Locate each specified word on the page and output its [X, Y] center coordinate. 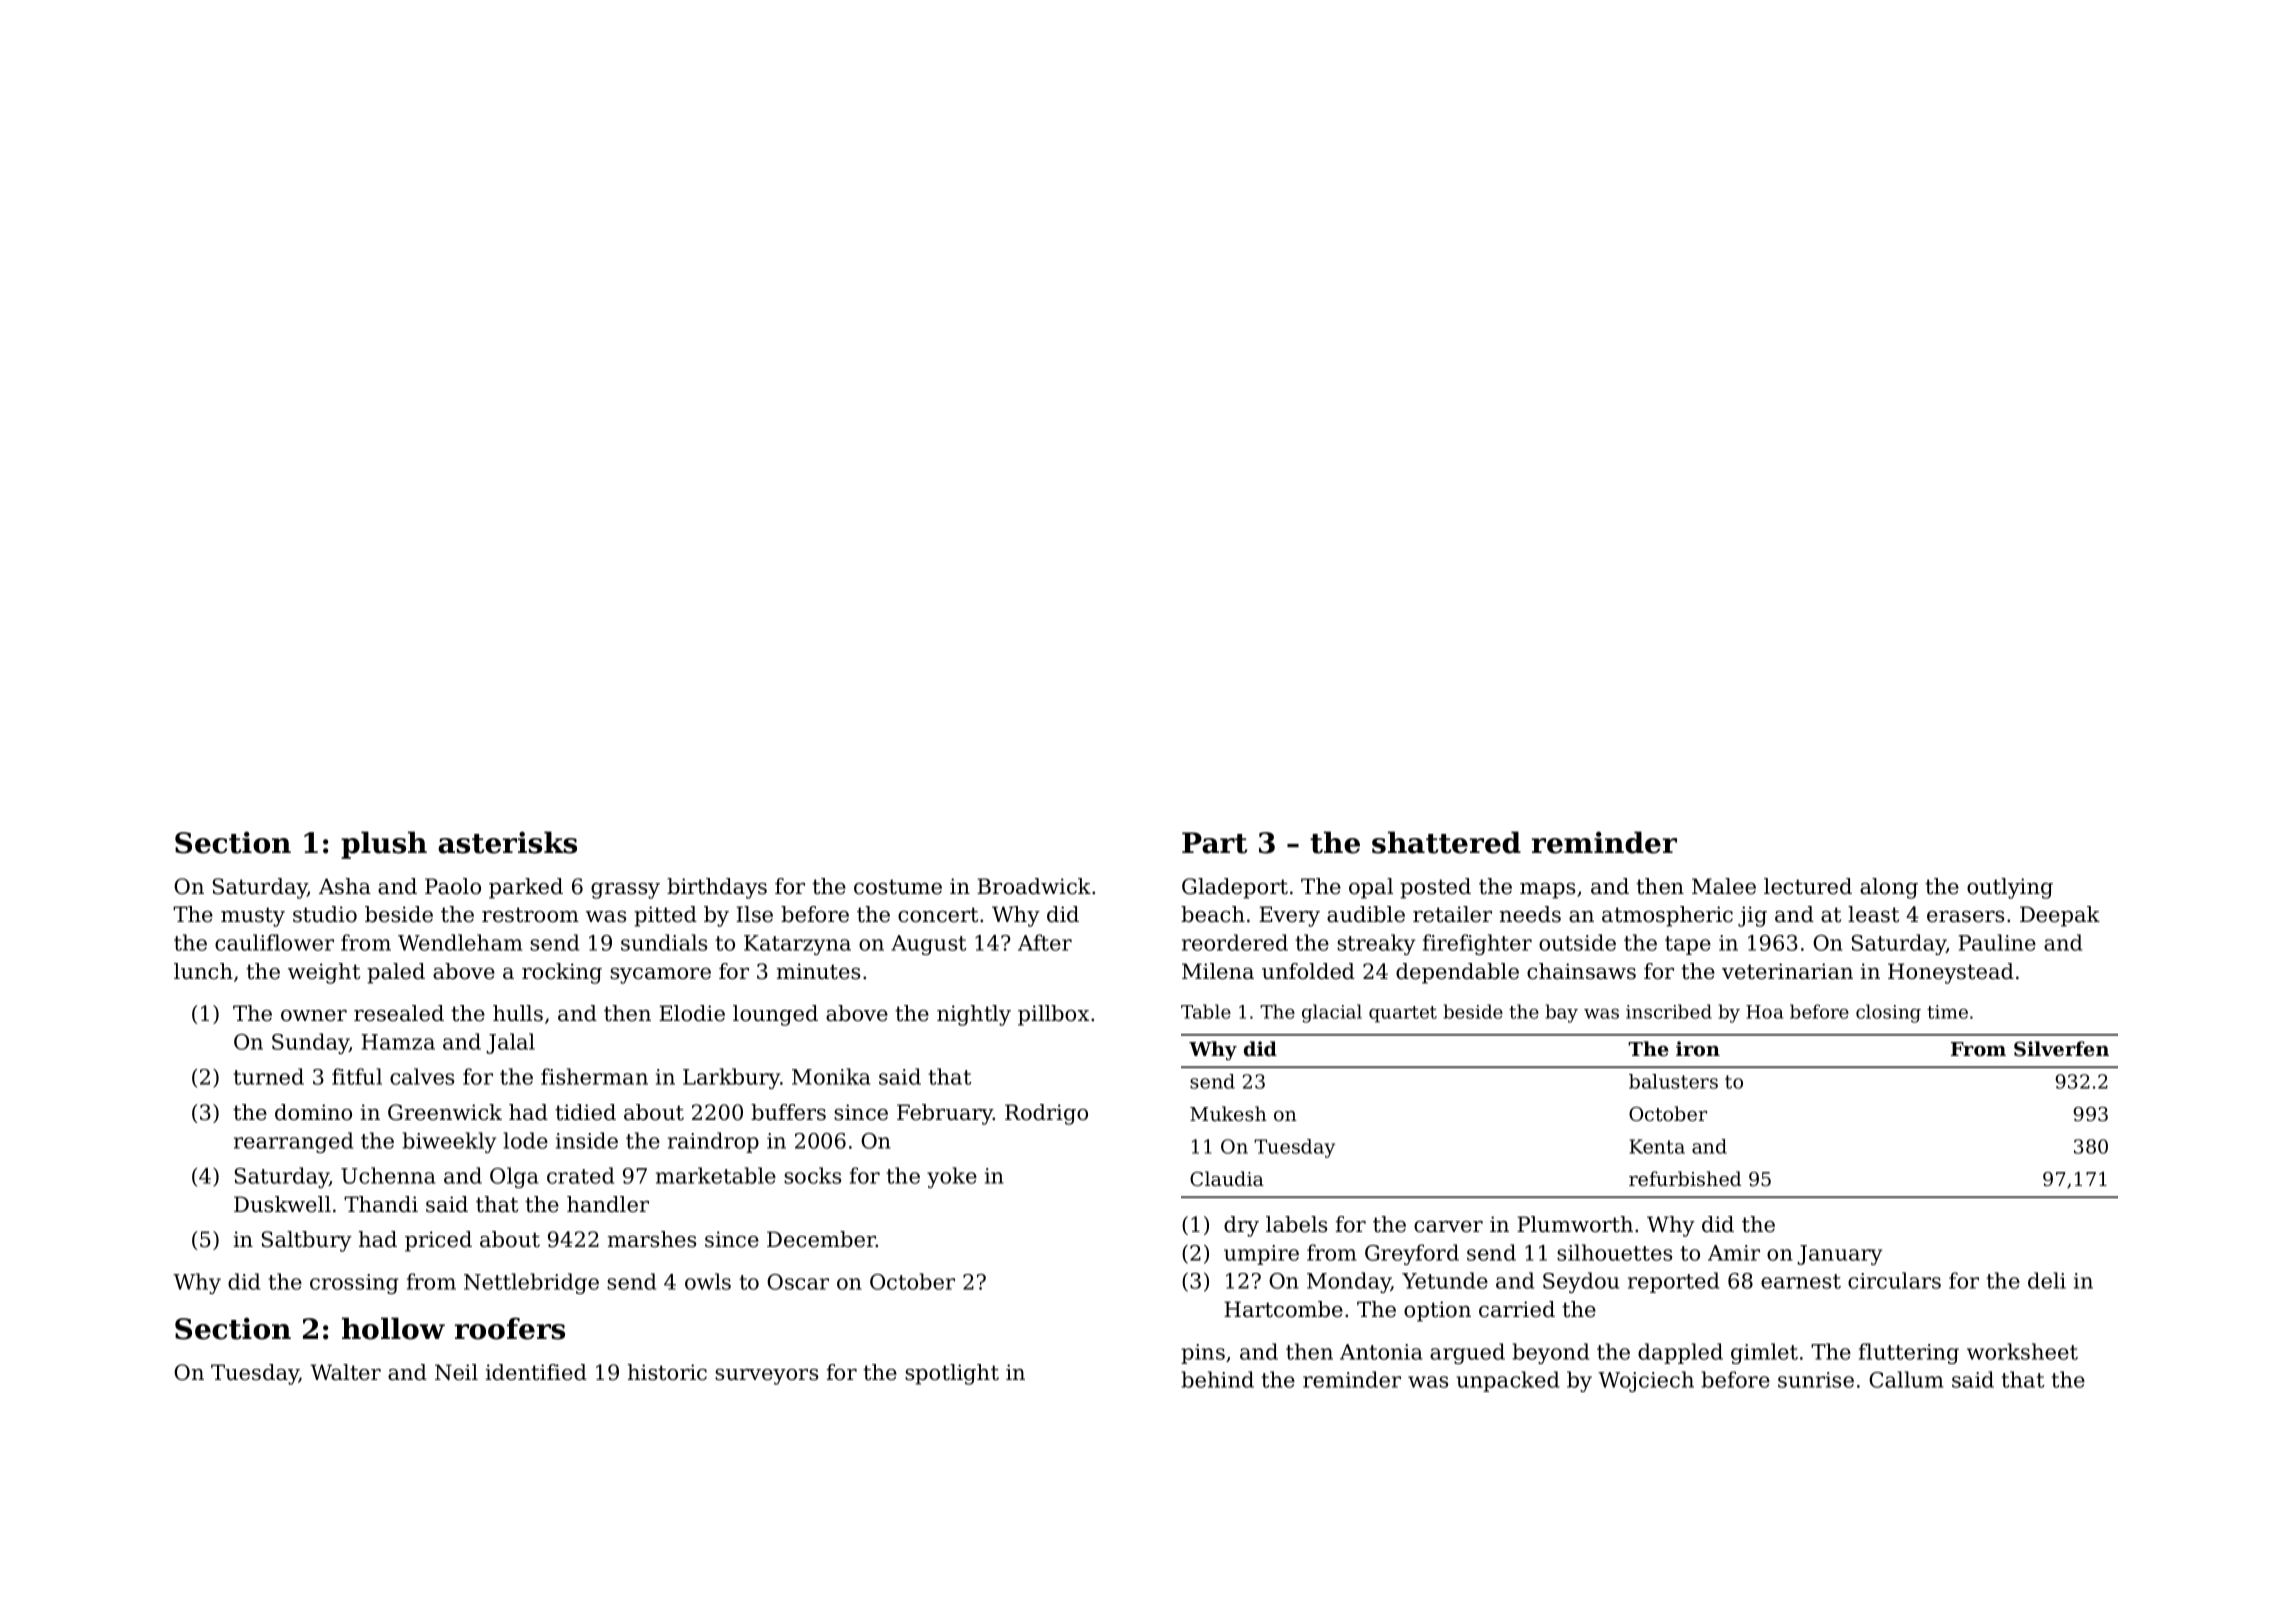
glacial [1332, 1013]
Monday [1349, 1282]
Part [1214, 843]
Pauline [1997, 942]
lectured [1808, 886]
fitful [357, 1076]
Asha [345, 886]
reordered [1235, 942]
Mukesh [1228, 1114]
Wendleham [460, 942]
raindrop [713, 1142]
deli [2047, 1280]
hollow [393, 1328]
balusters [1673, 1081]
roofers [510, 1328]
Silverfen [2061, 1049]
